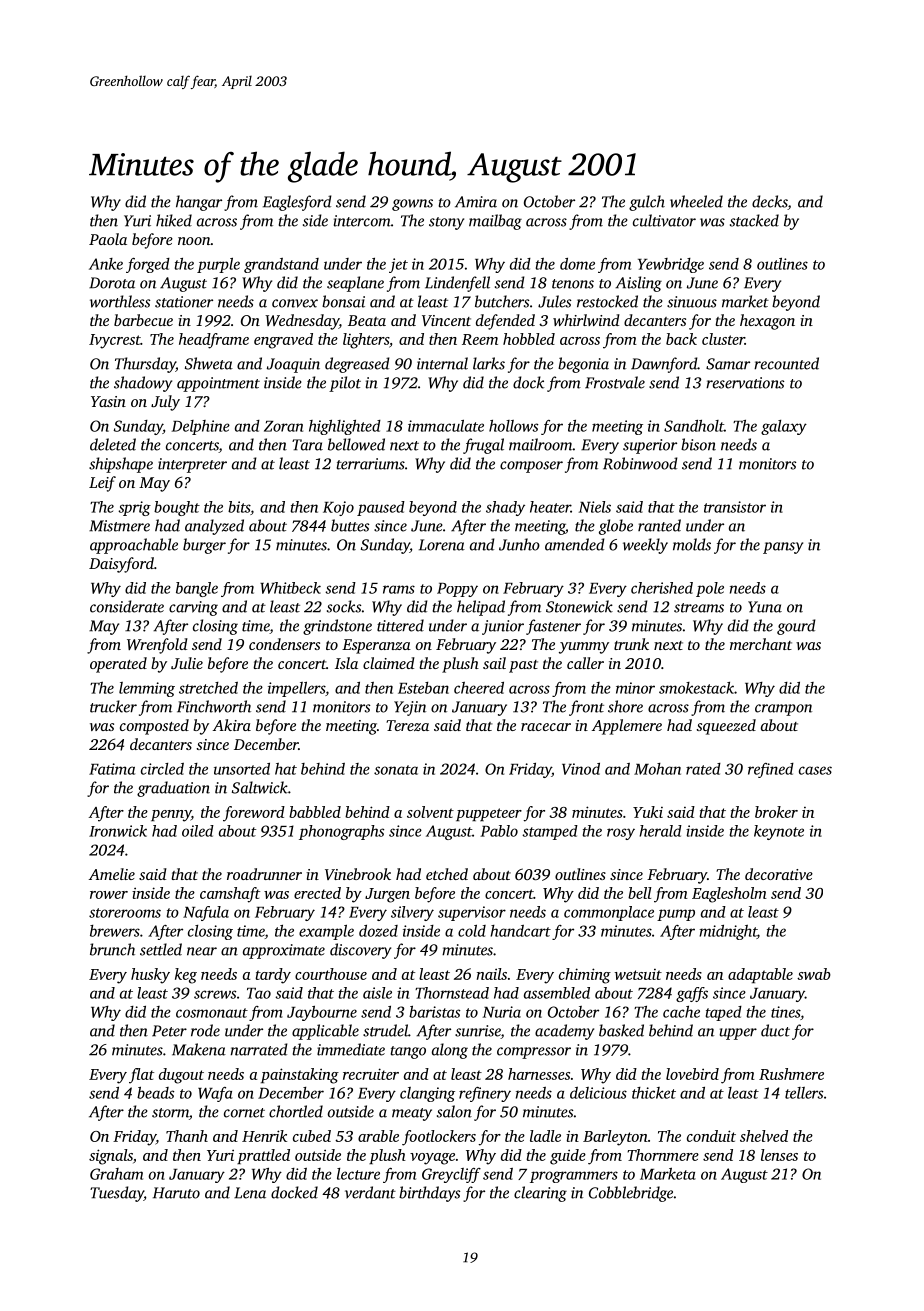  What do you see at coordinates (162, 769) in the screenshot?
I see `circled` at bounding box center [162, 769].
